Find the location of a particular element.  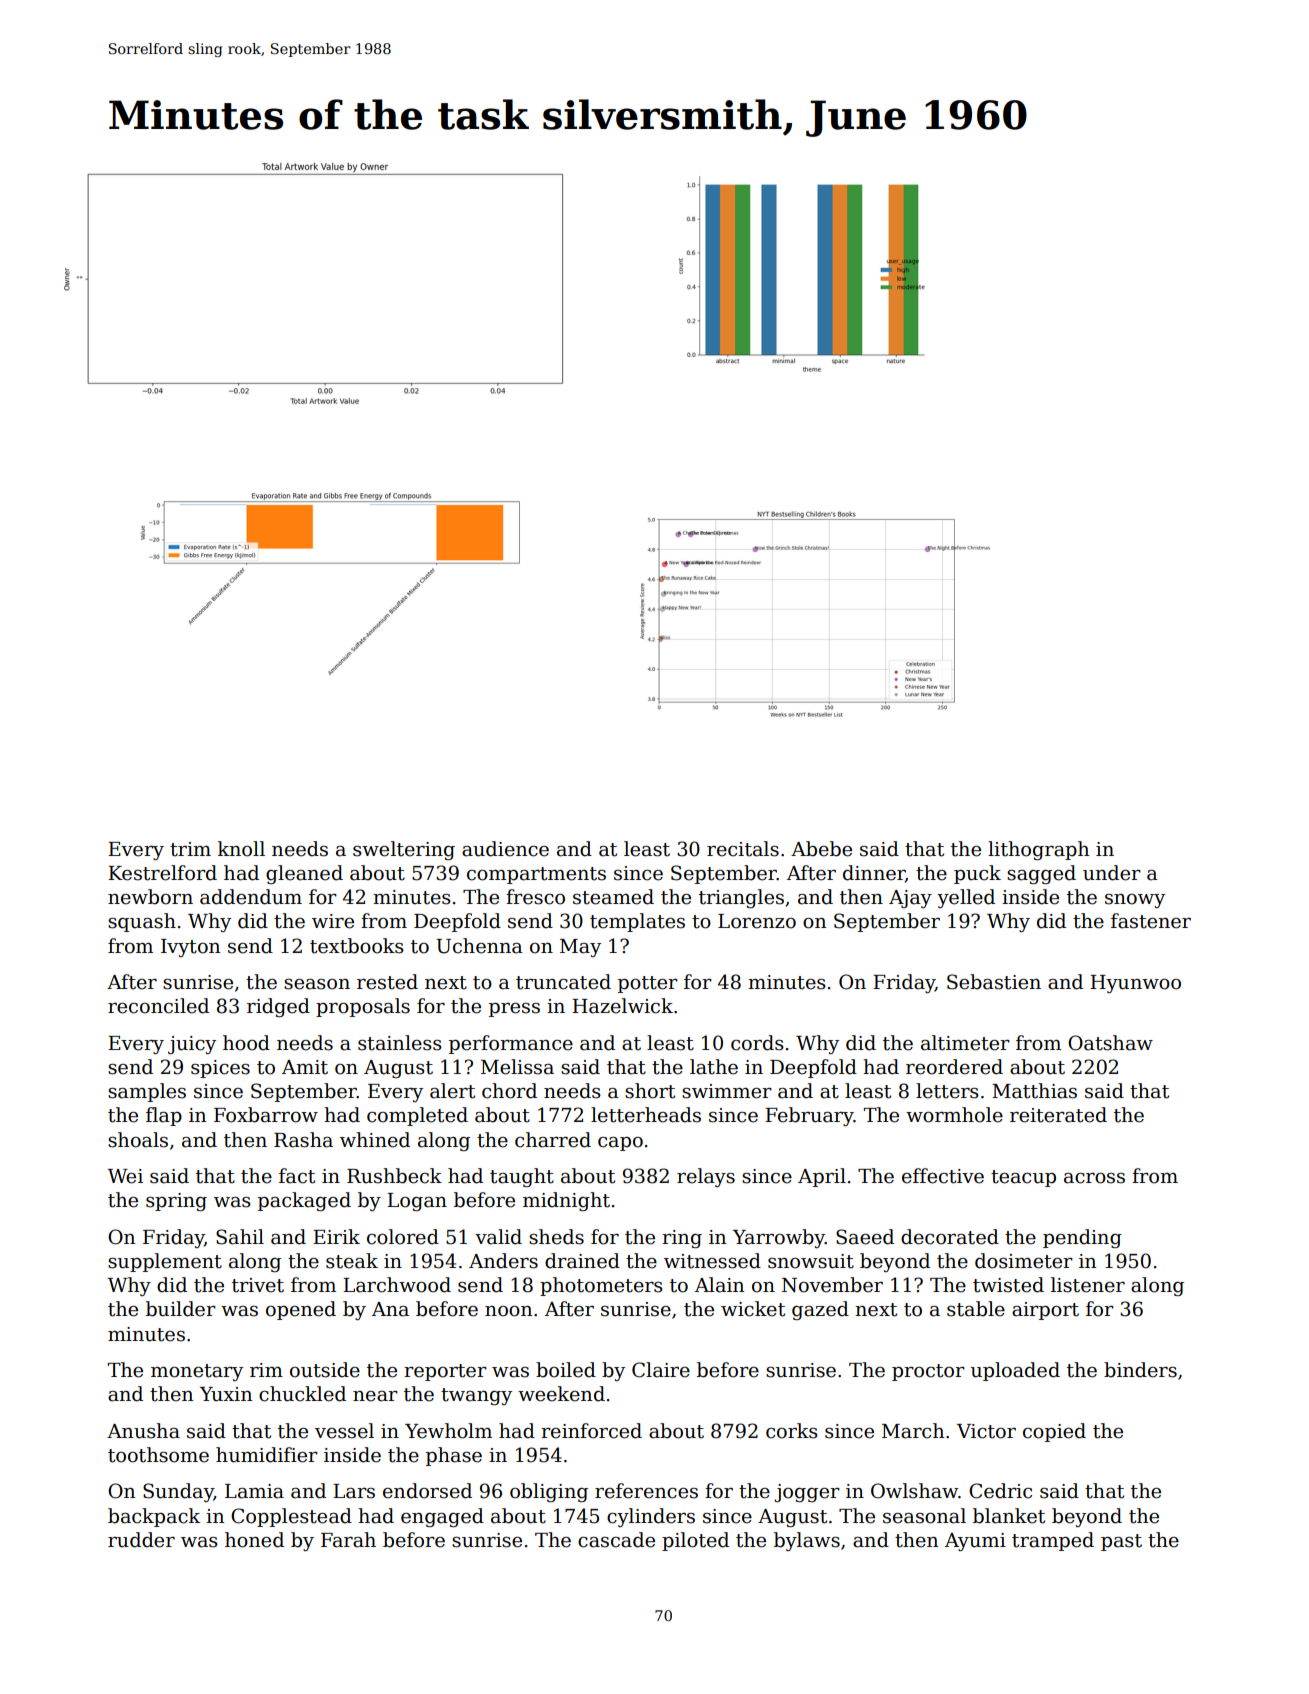

cylinders is located at coordinates (651, 1517).
